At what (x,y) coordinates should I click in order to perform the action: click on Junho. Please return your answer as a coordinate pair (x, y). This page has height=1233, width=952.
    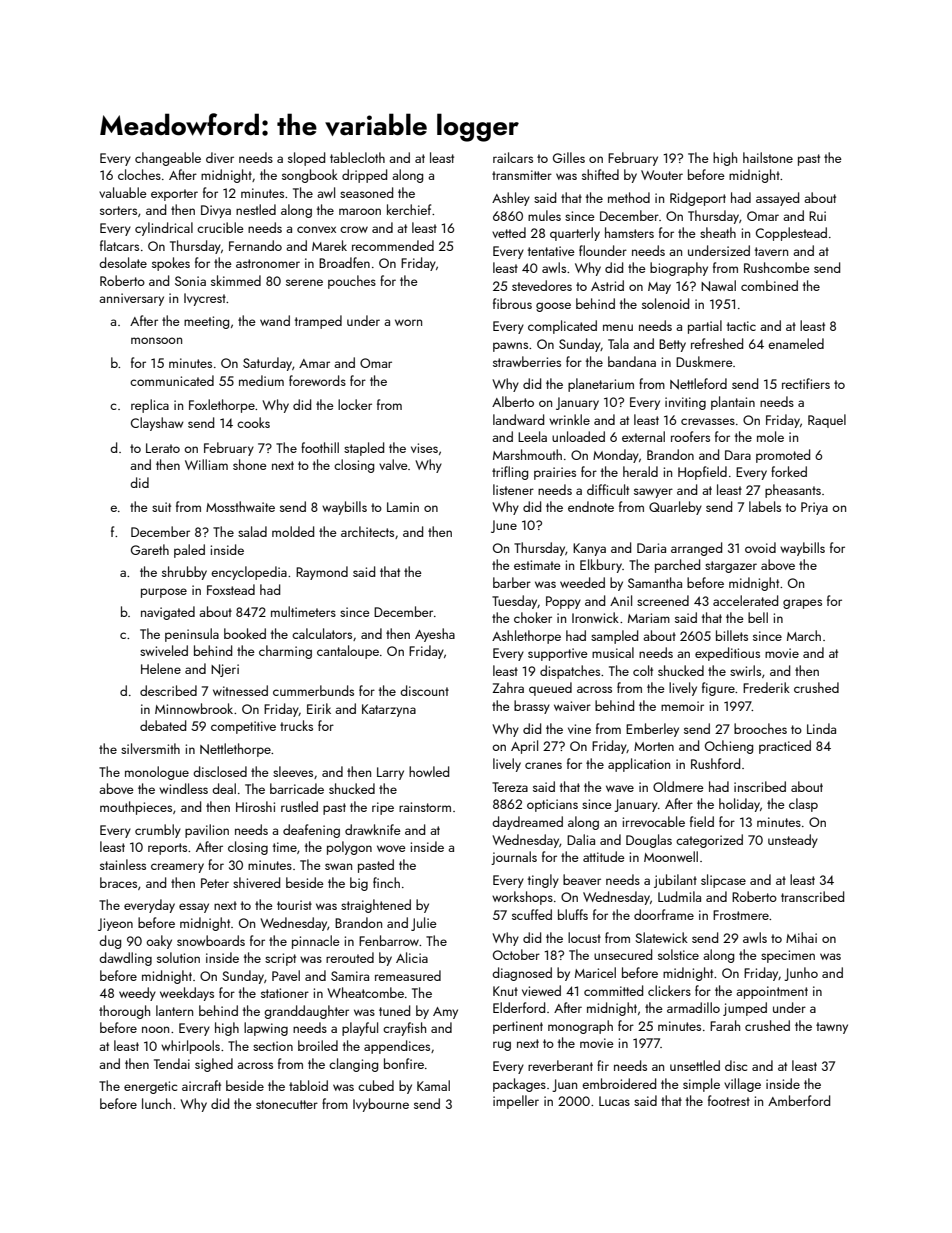
    Looking at the image, I should click on (801, 974).
